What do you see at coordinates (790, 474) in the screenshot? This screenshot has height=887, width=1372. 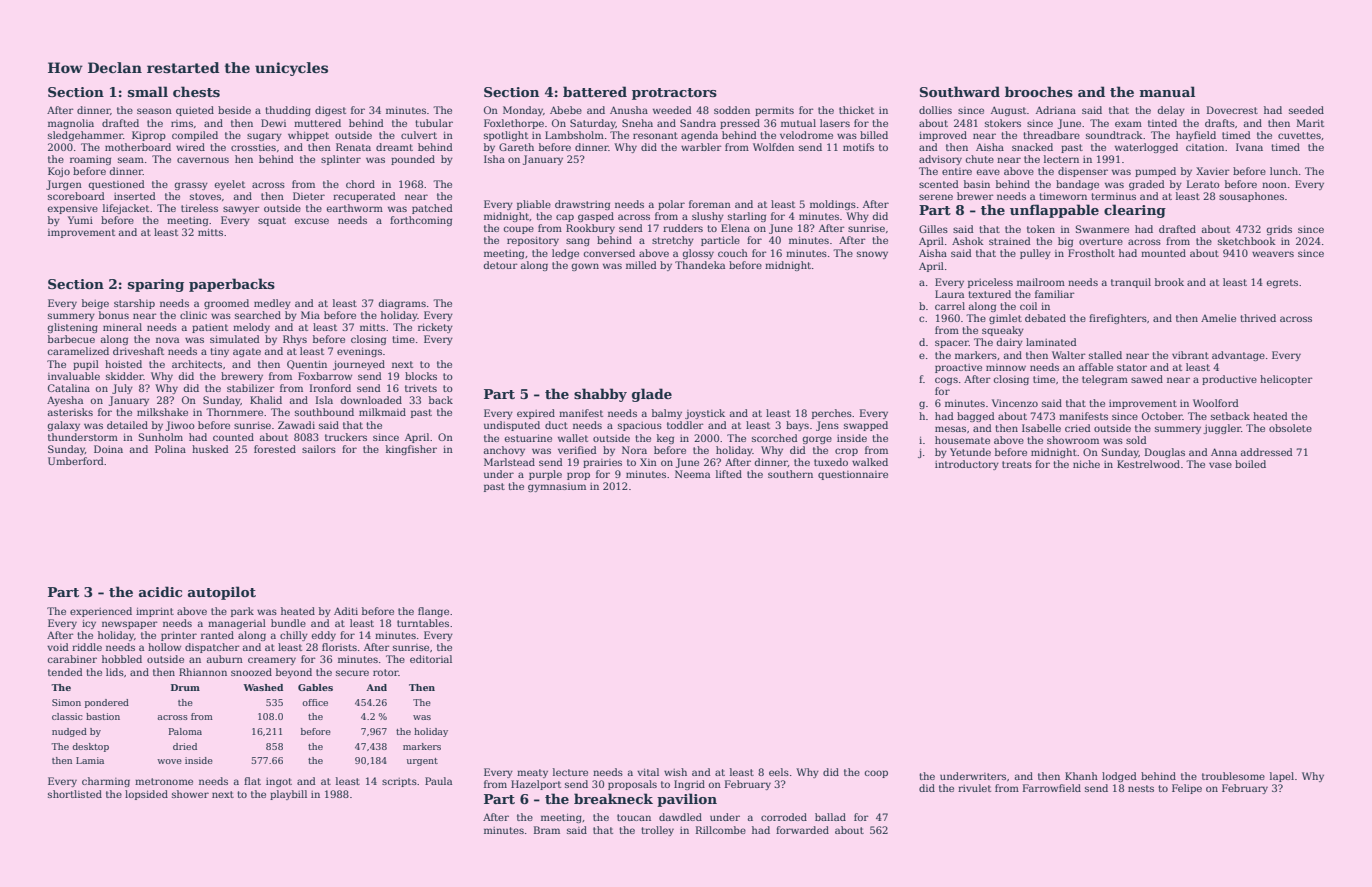 I see `southern` at bounding box center [790, 474].
